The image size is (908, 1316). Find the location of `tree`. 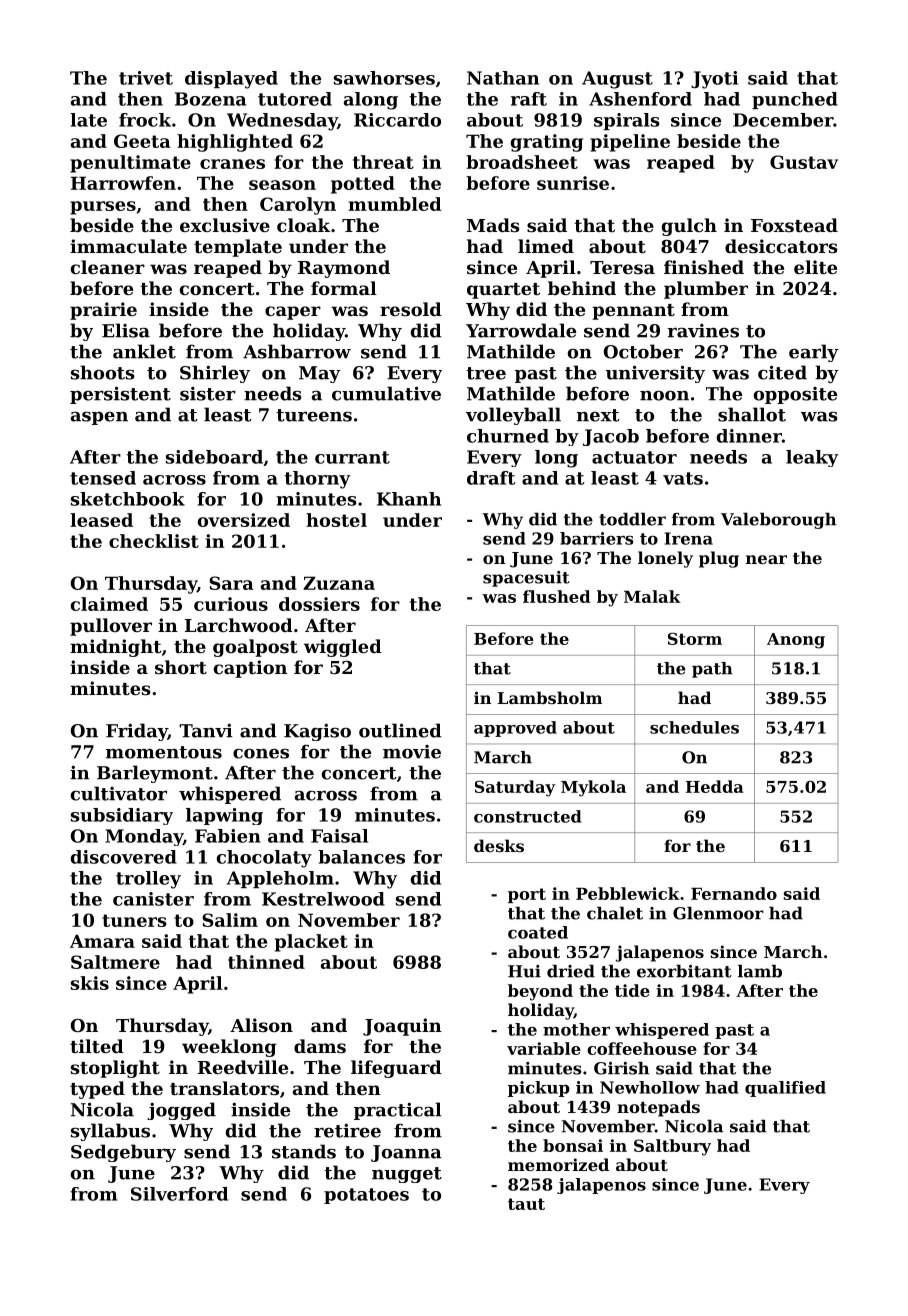

tree is located at coordinates (486, 373).
